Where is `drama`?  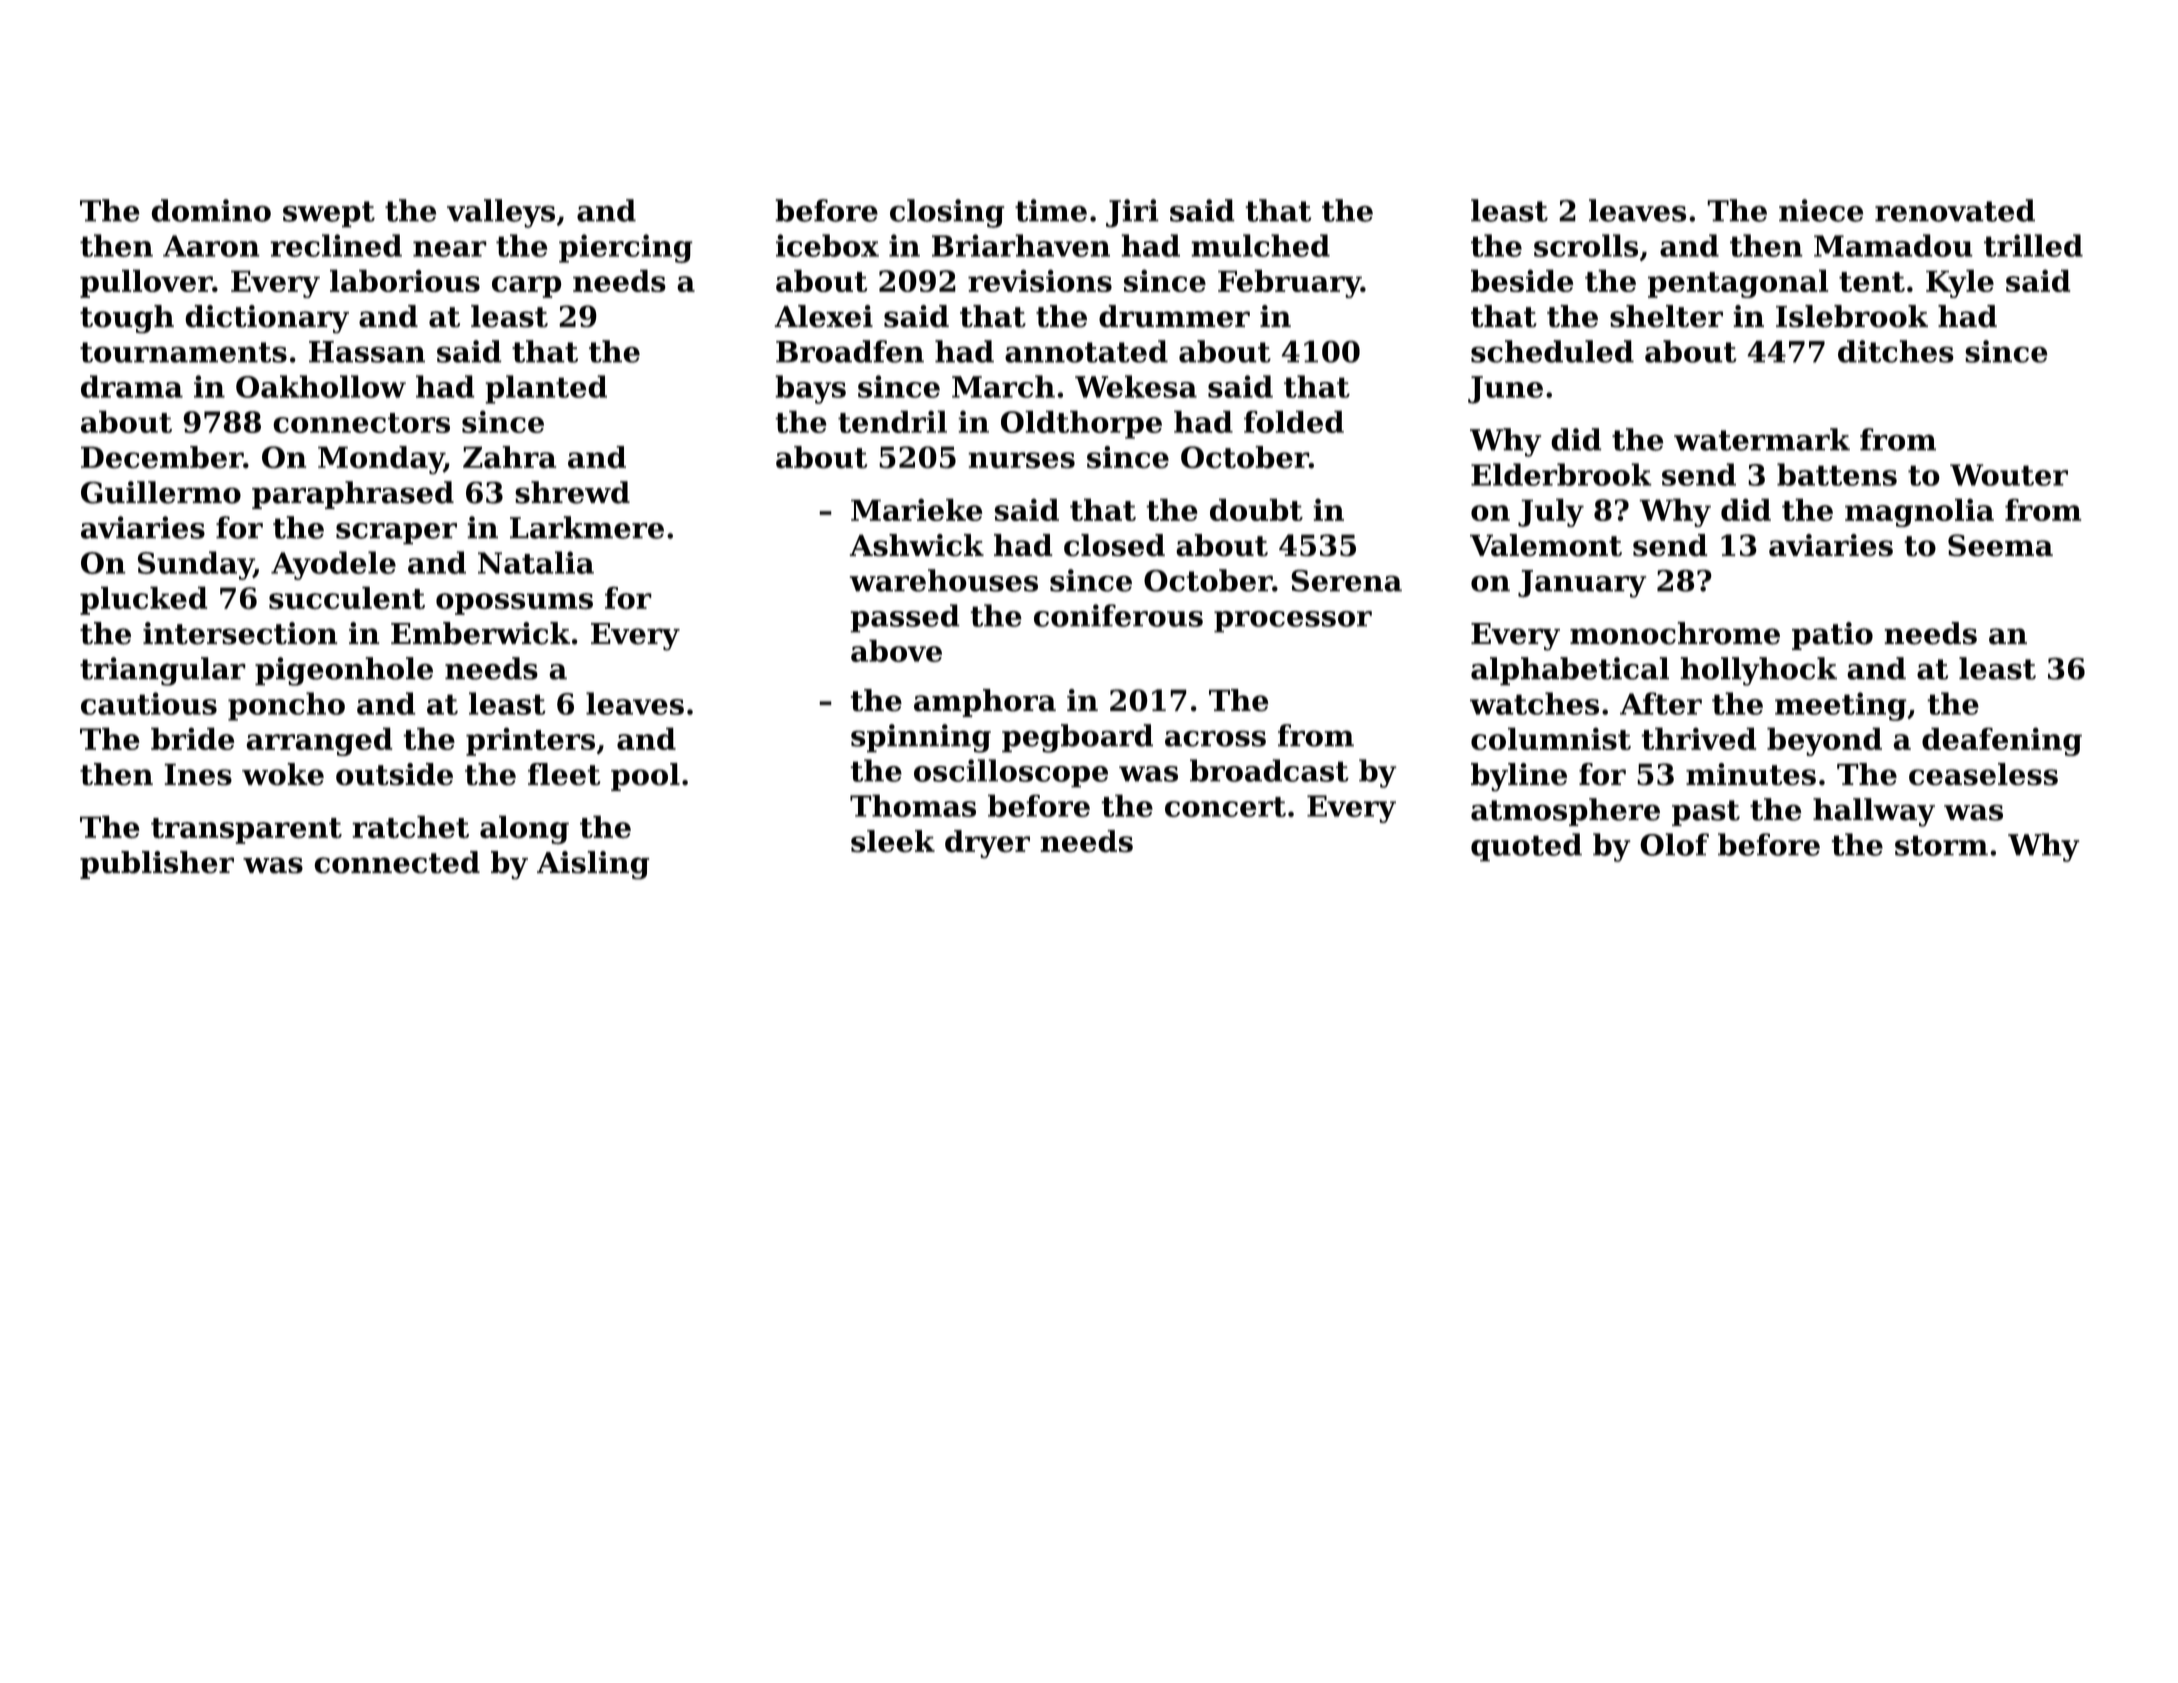 drama is located at coordinates (132, 386).
